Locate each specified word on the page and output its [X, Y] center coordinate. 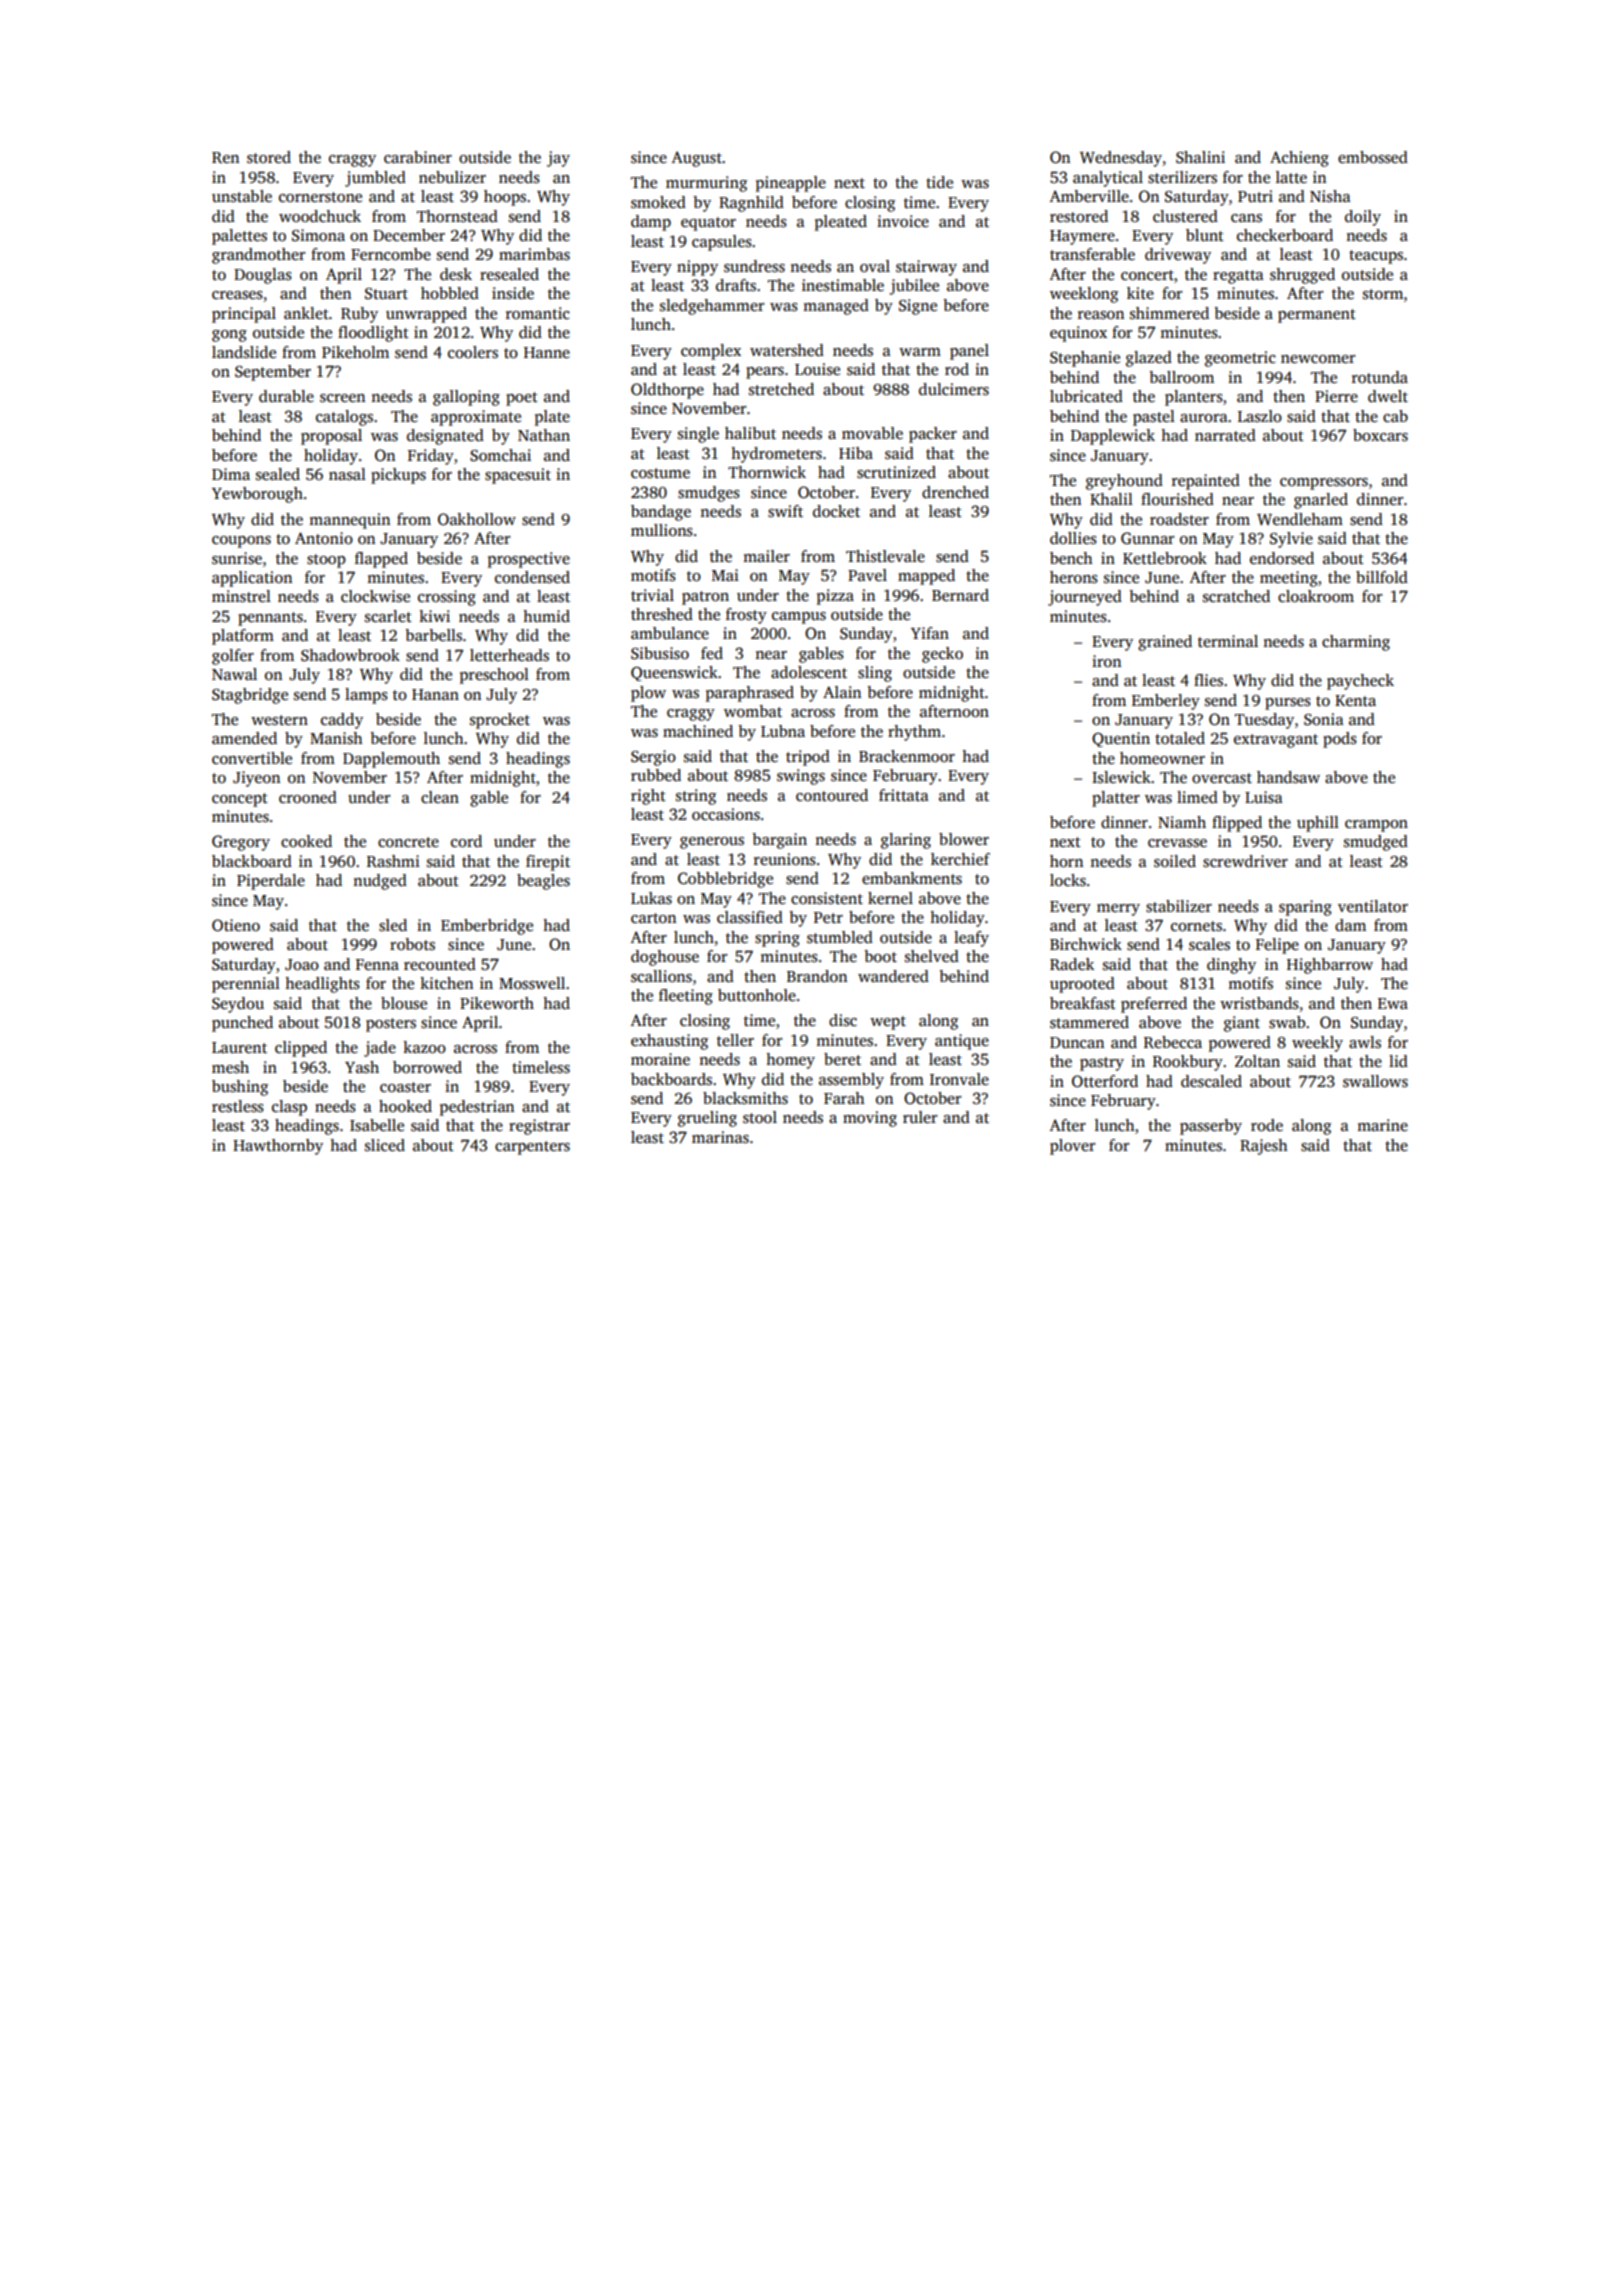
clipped [301, 1049]
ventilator [1373, 906]
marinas [720, 1137]
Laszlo [1260, 416]
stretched [781, 389]
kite [1140, 293]
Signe [918, 307]
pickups [398, 476]
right [648, 797]
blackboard [252, 861]
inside [513, 293]
